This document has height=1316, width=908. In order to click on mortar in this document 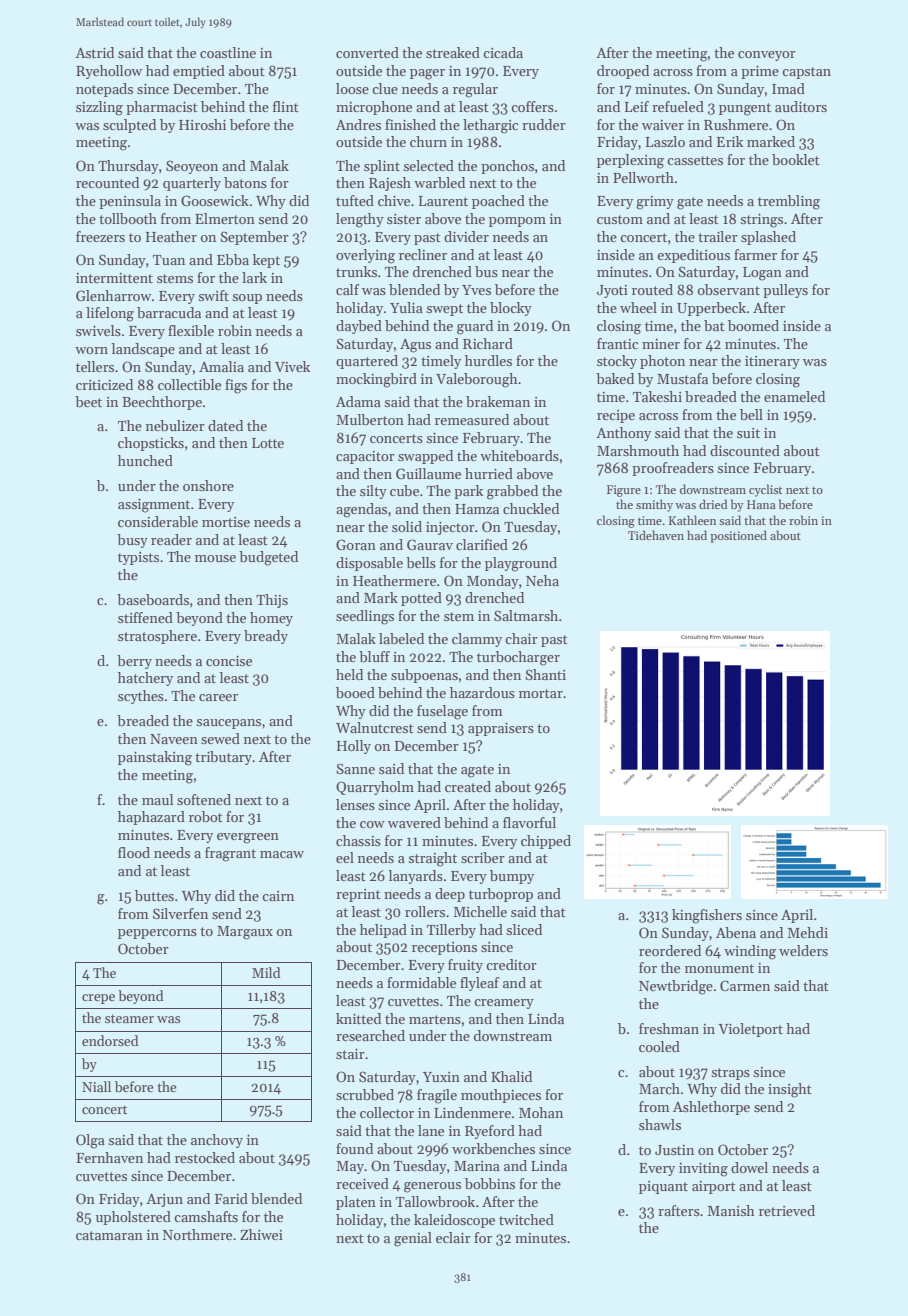, I will do `click(541, 693)`.
